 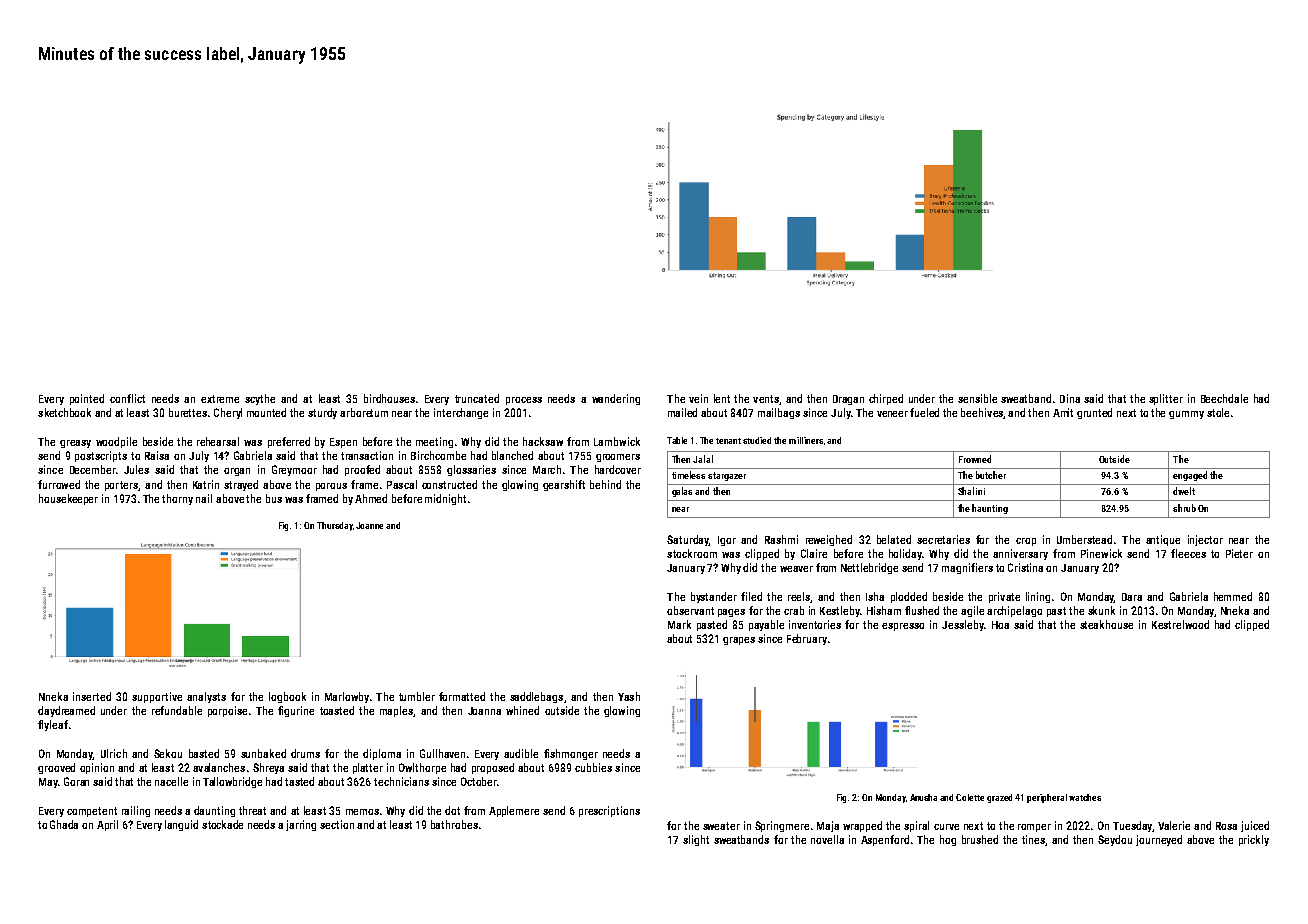 I want to click on inserted, so click(x=92, y=696).
